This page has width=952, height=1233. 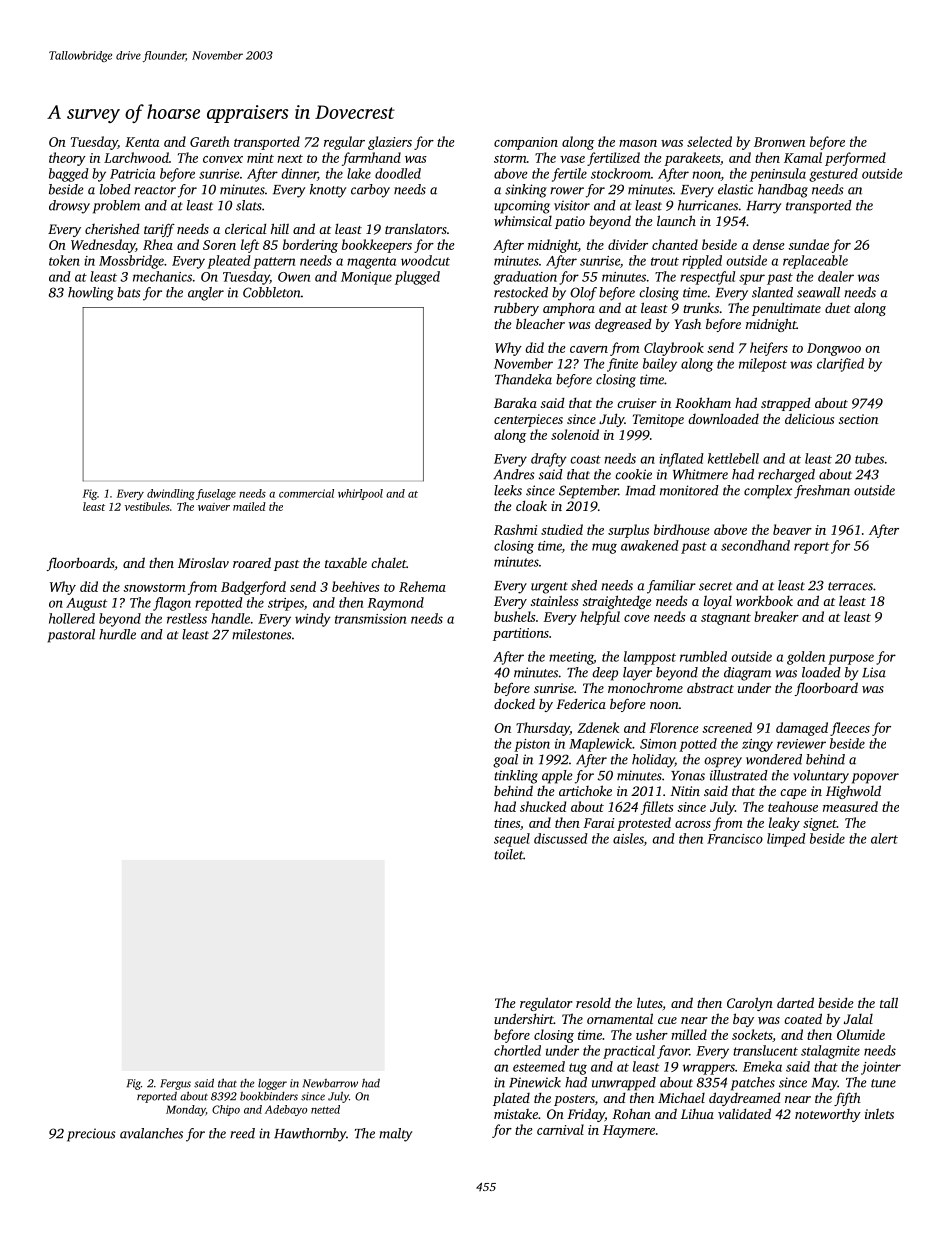 What do you see at coordinates (272, 1084) in the page?
I see `logger` at bounding box center [272, 1084].
